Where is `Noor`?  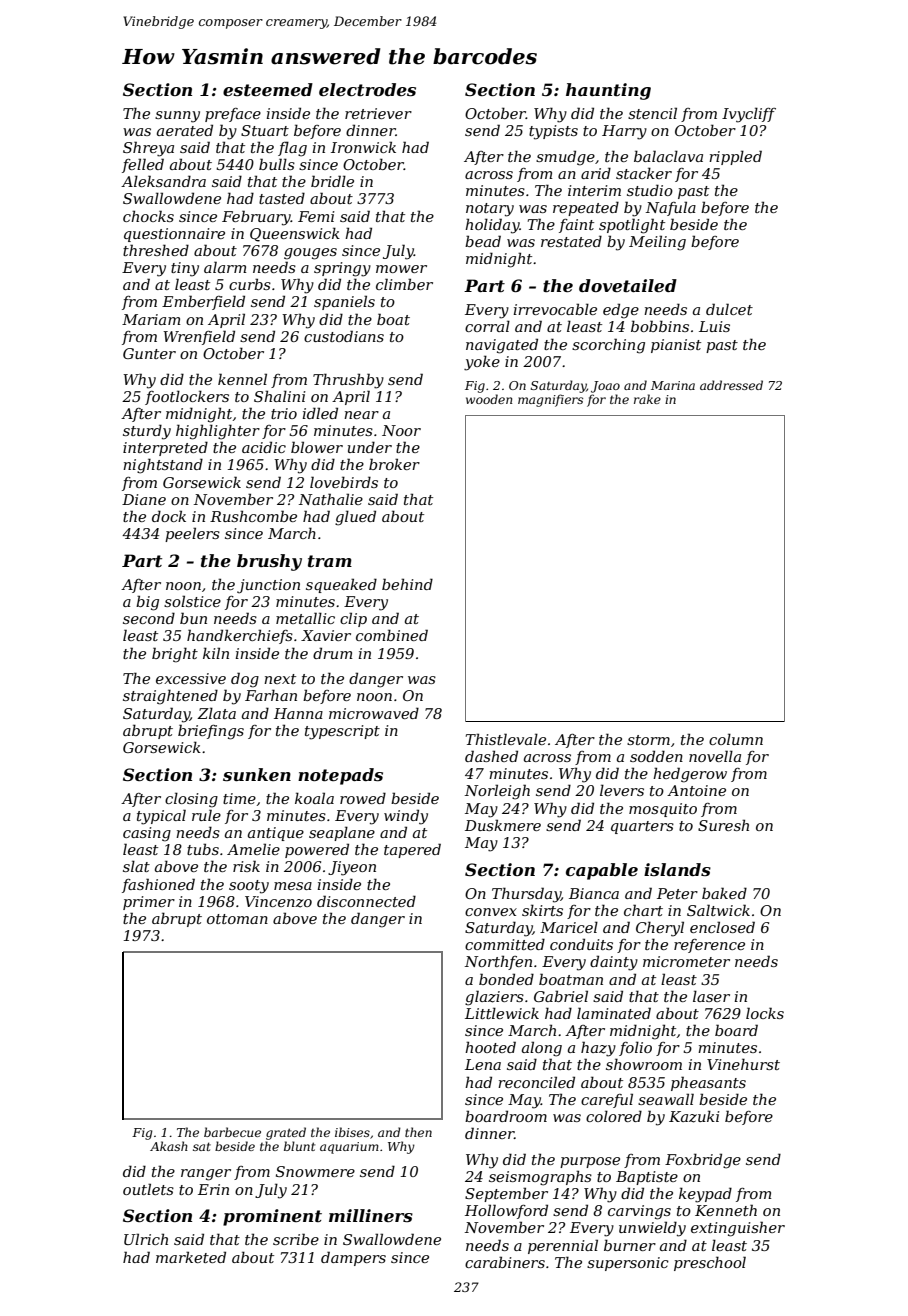
Noor is located at coordinates (401, 430).
